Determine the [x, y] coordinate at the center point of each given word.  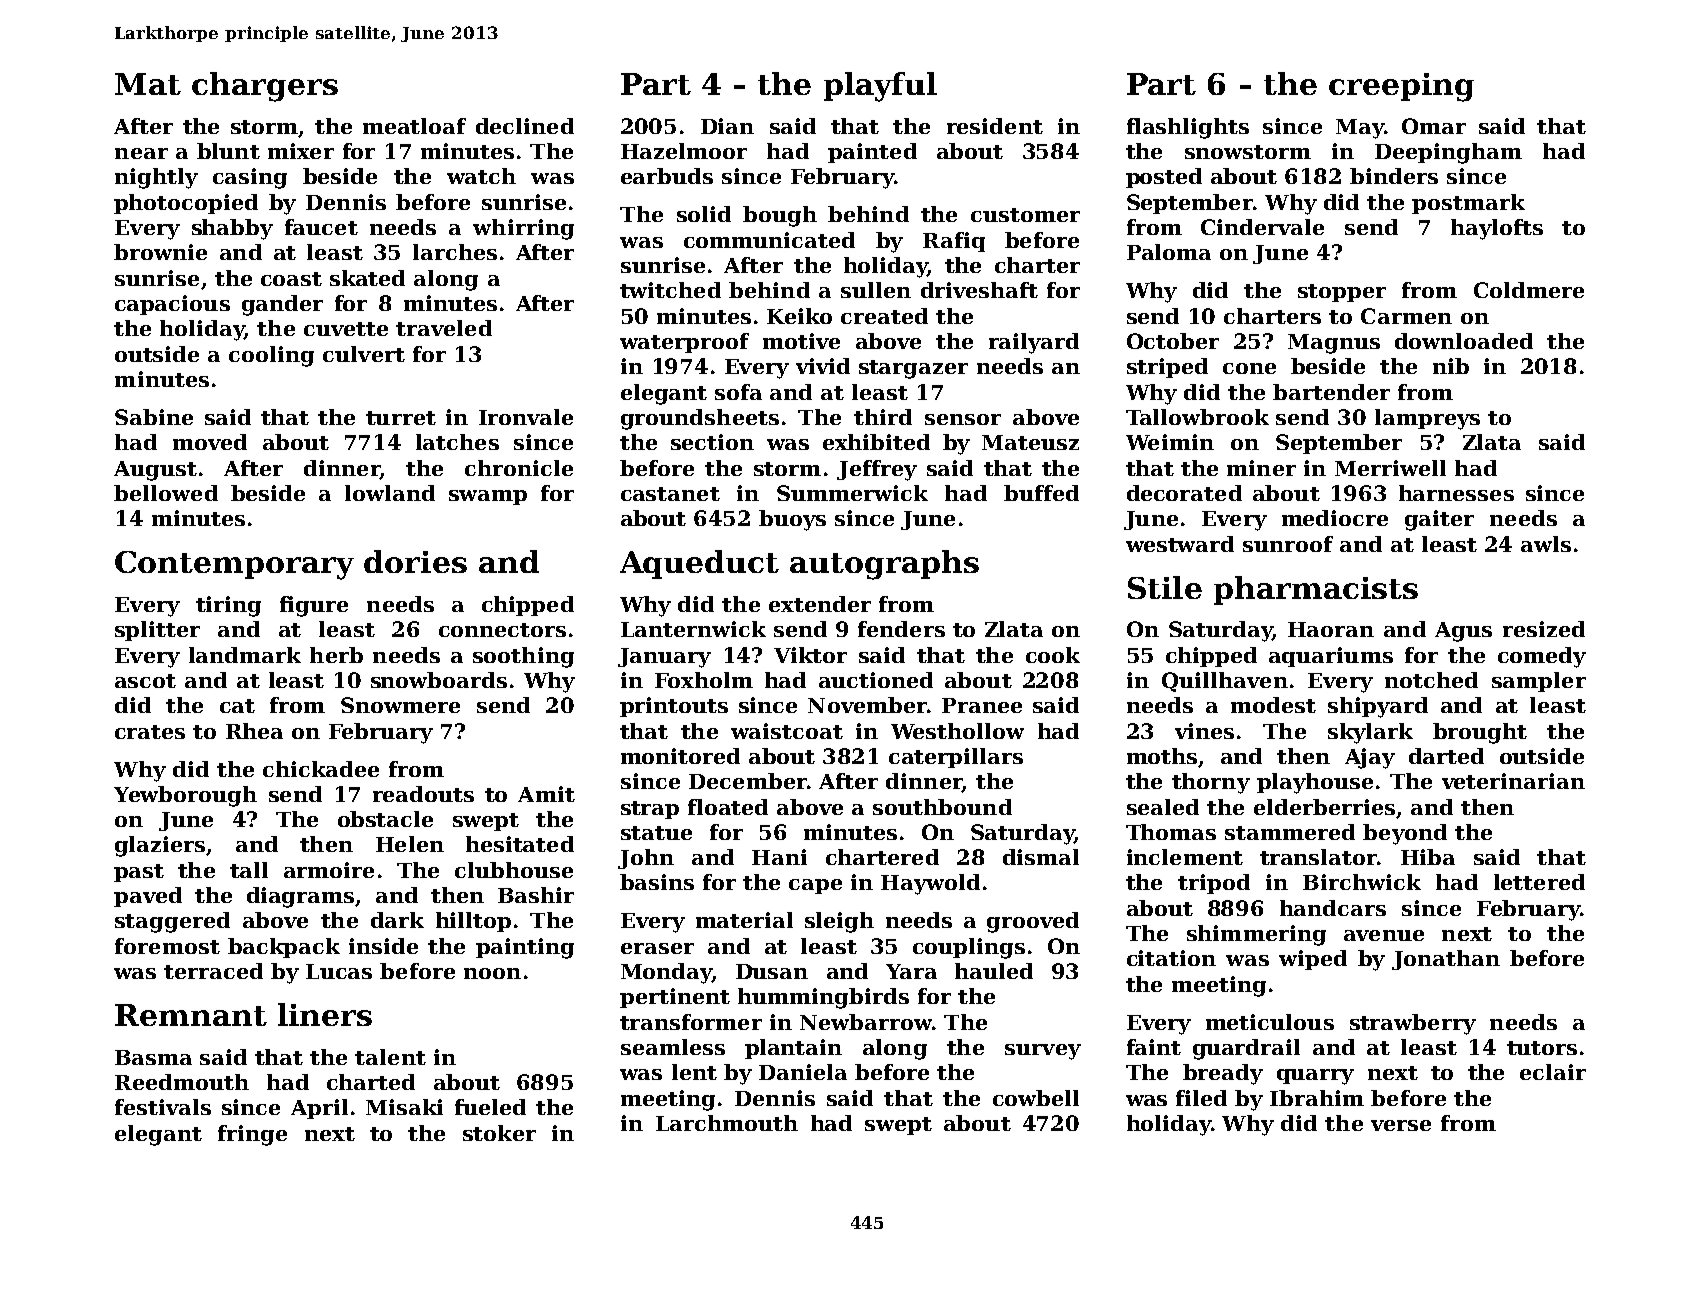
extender [820, 604]
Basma [153, 1057]
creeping [1401, 87]
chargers [265, 87]
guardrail [1246, 1049]
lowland [390, 493]
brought [1480, 733]
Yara [911, 971]
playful [880, 87]
